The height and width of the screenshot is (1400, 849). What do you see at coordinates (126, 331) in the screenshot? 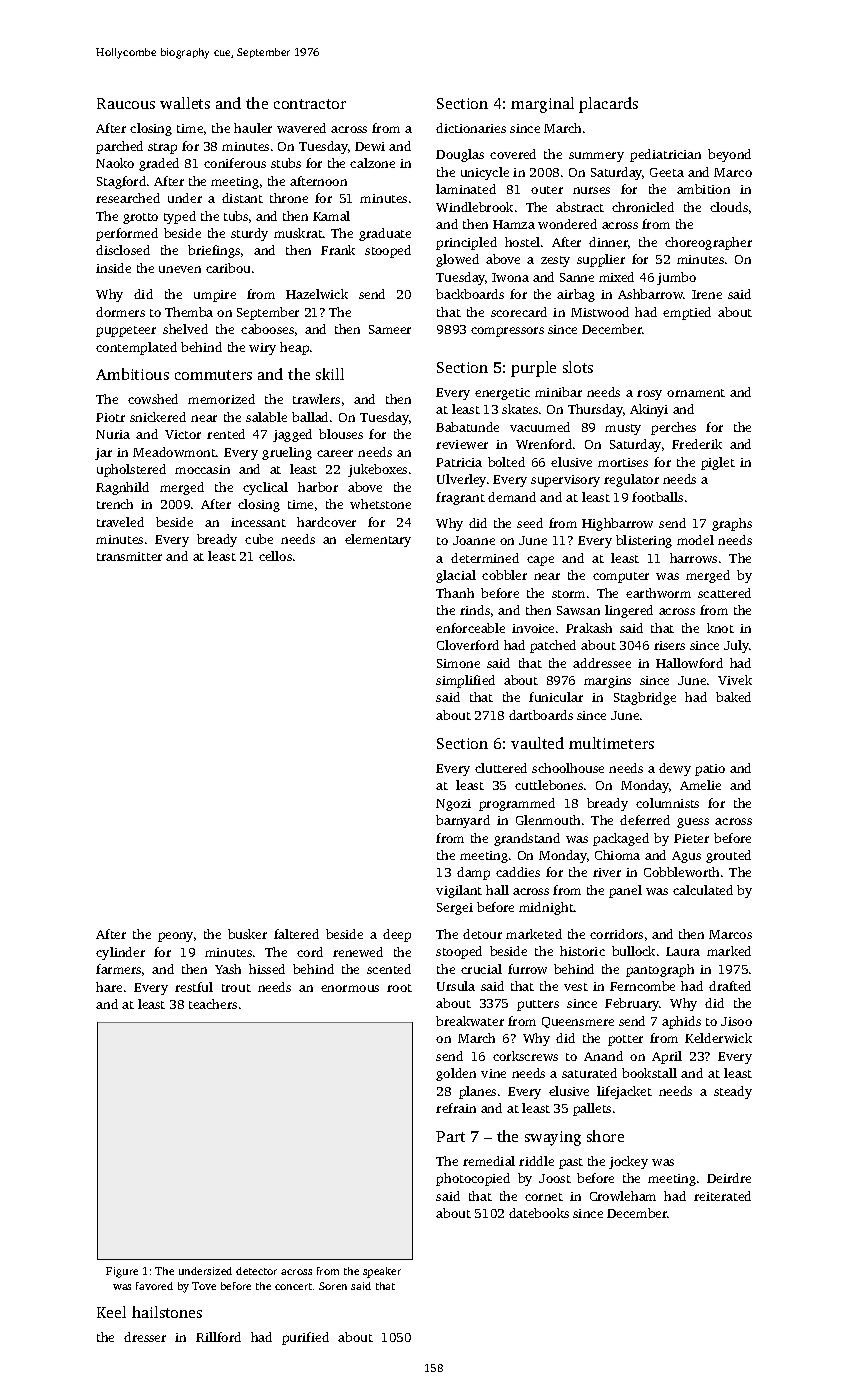
I see `puppeteer` at bounding box center [126, 331].
